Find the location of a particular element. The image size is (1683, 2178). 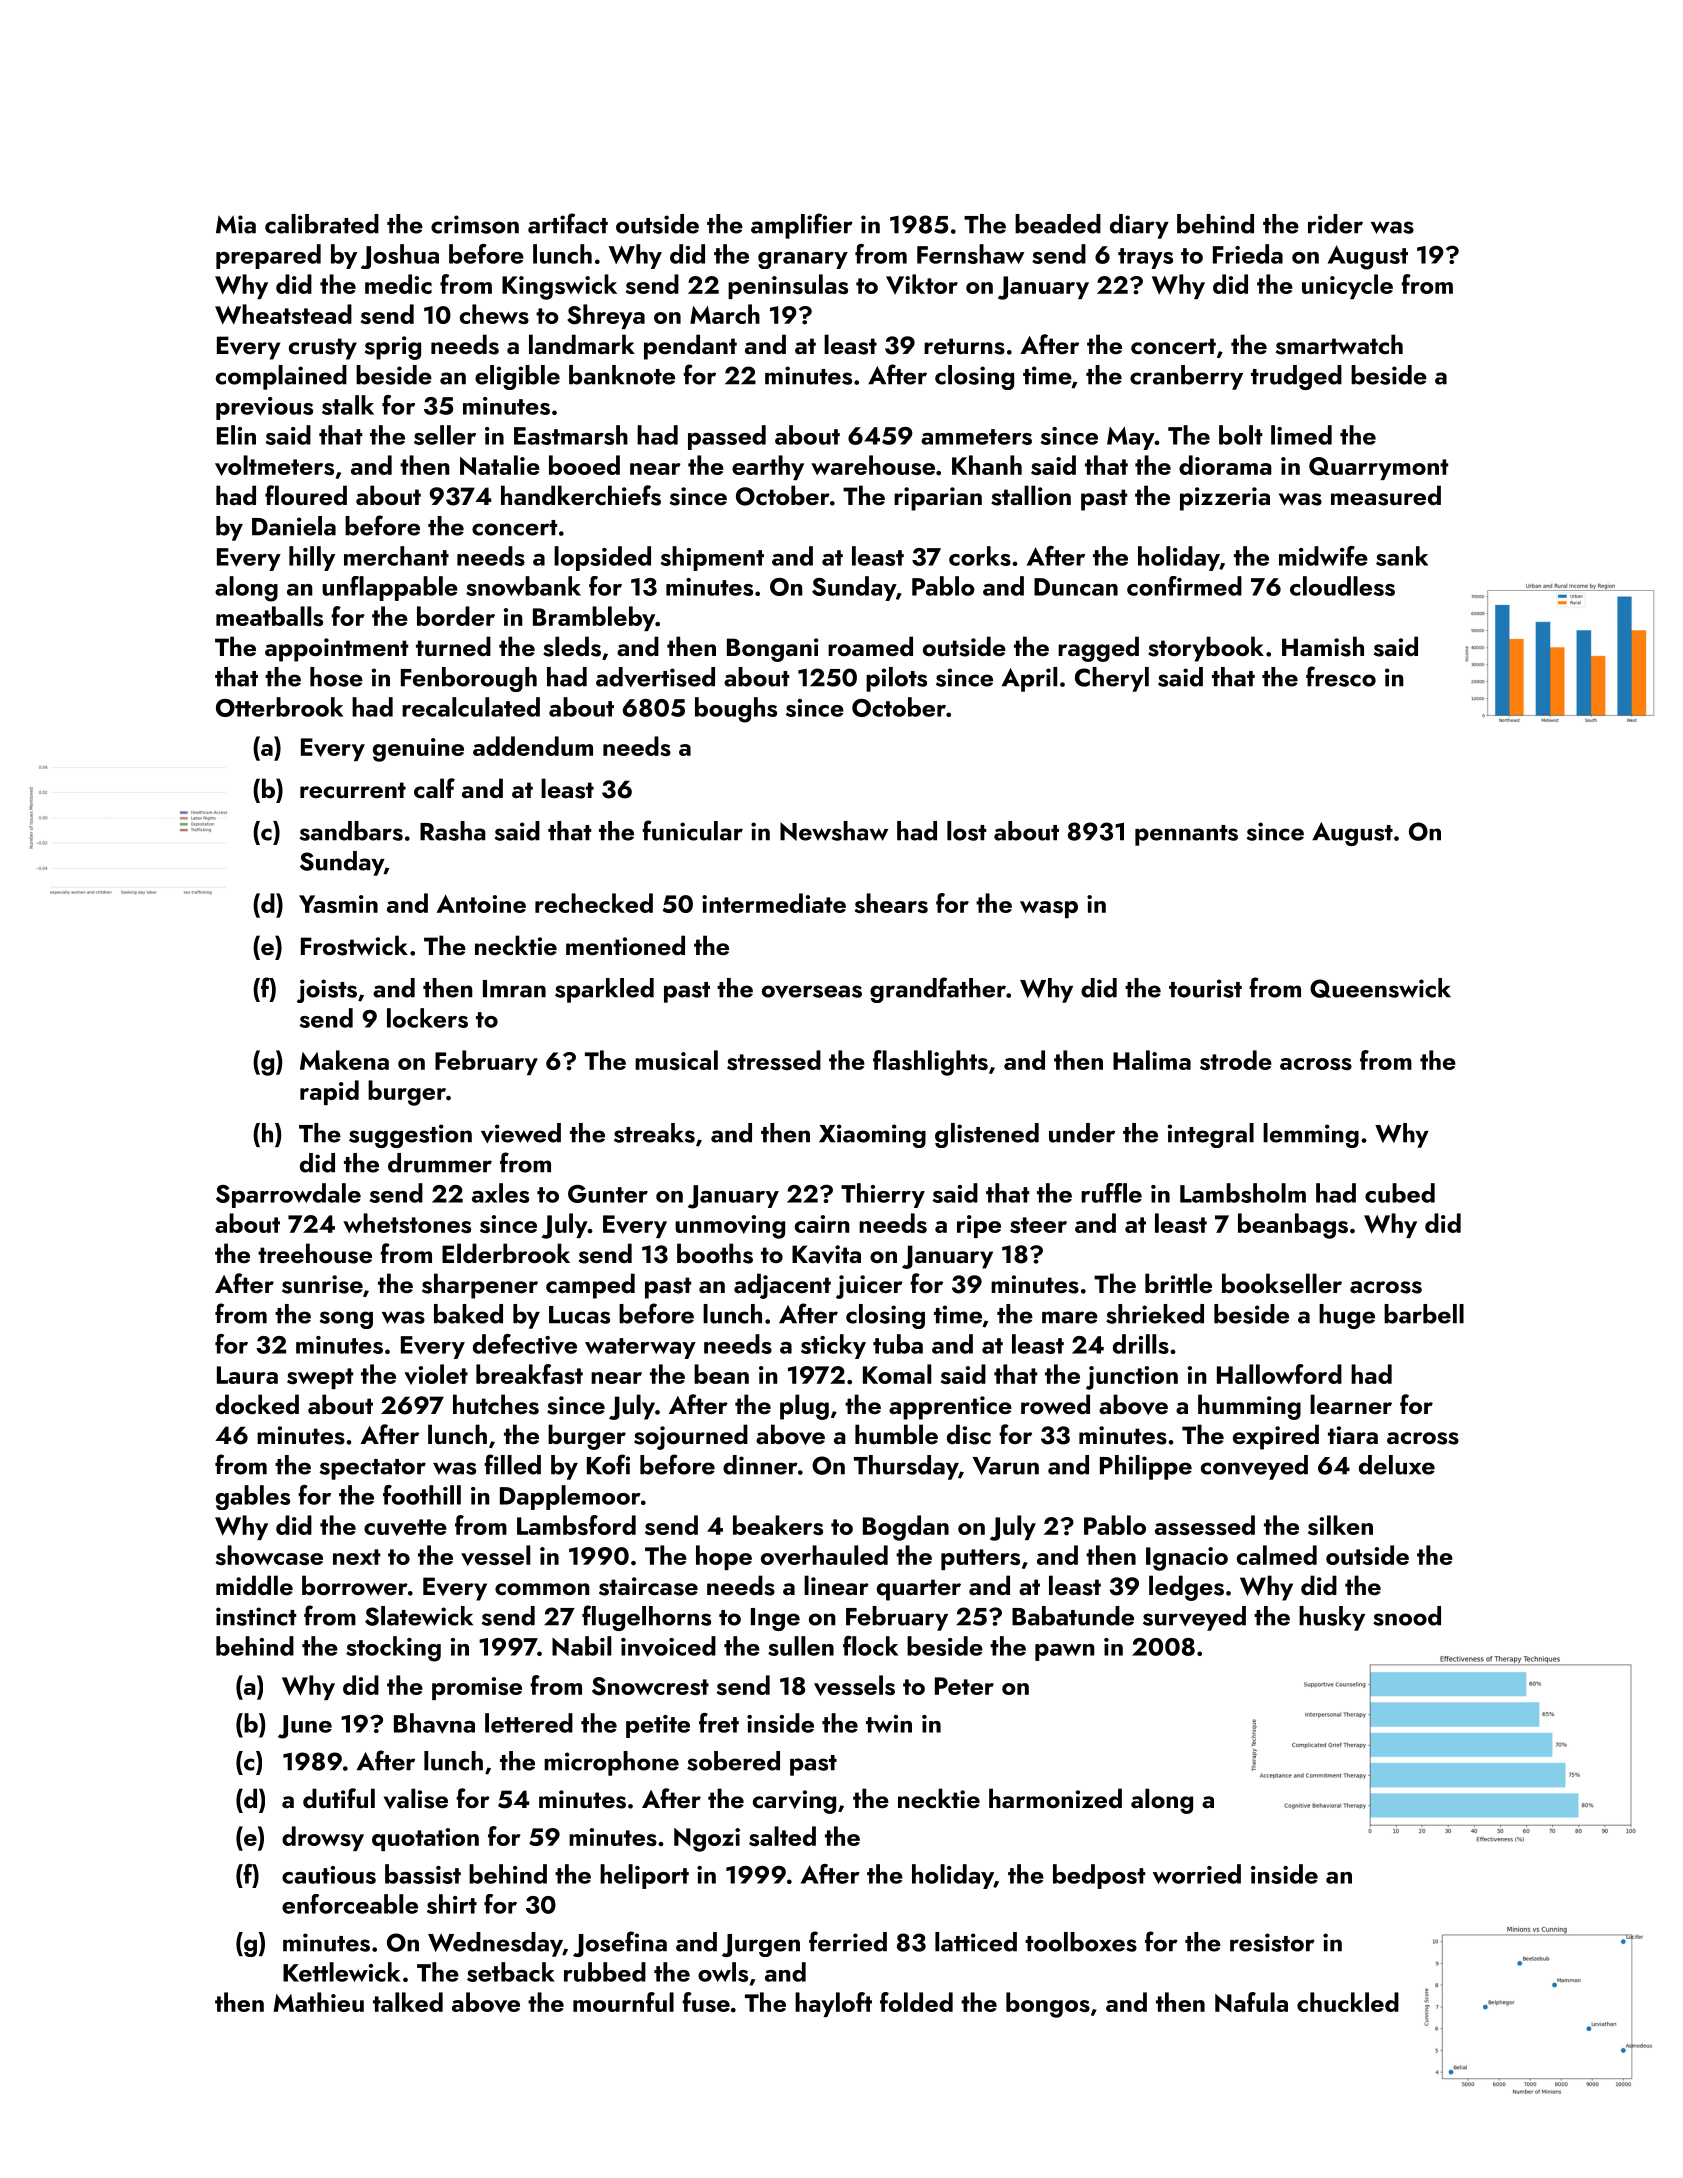

glistened is located at coordinates (987, 1135).
